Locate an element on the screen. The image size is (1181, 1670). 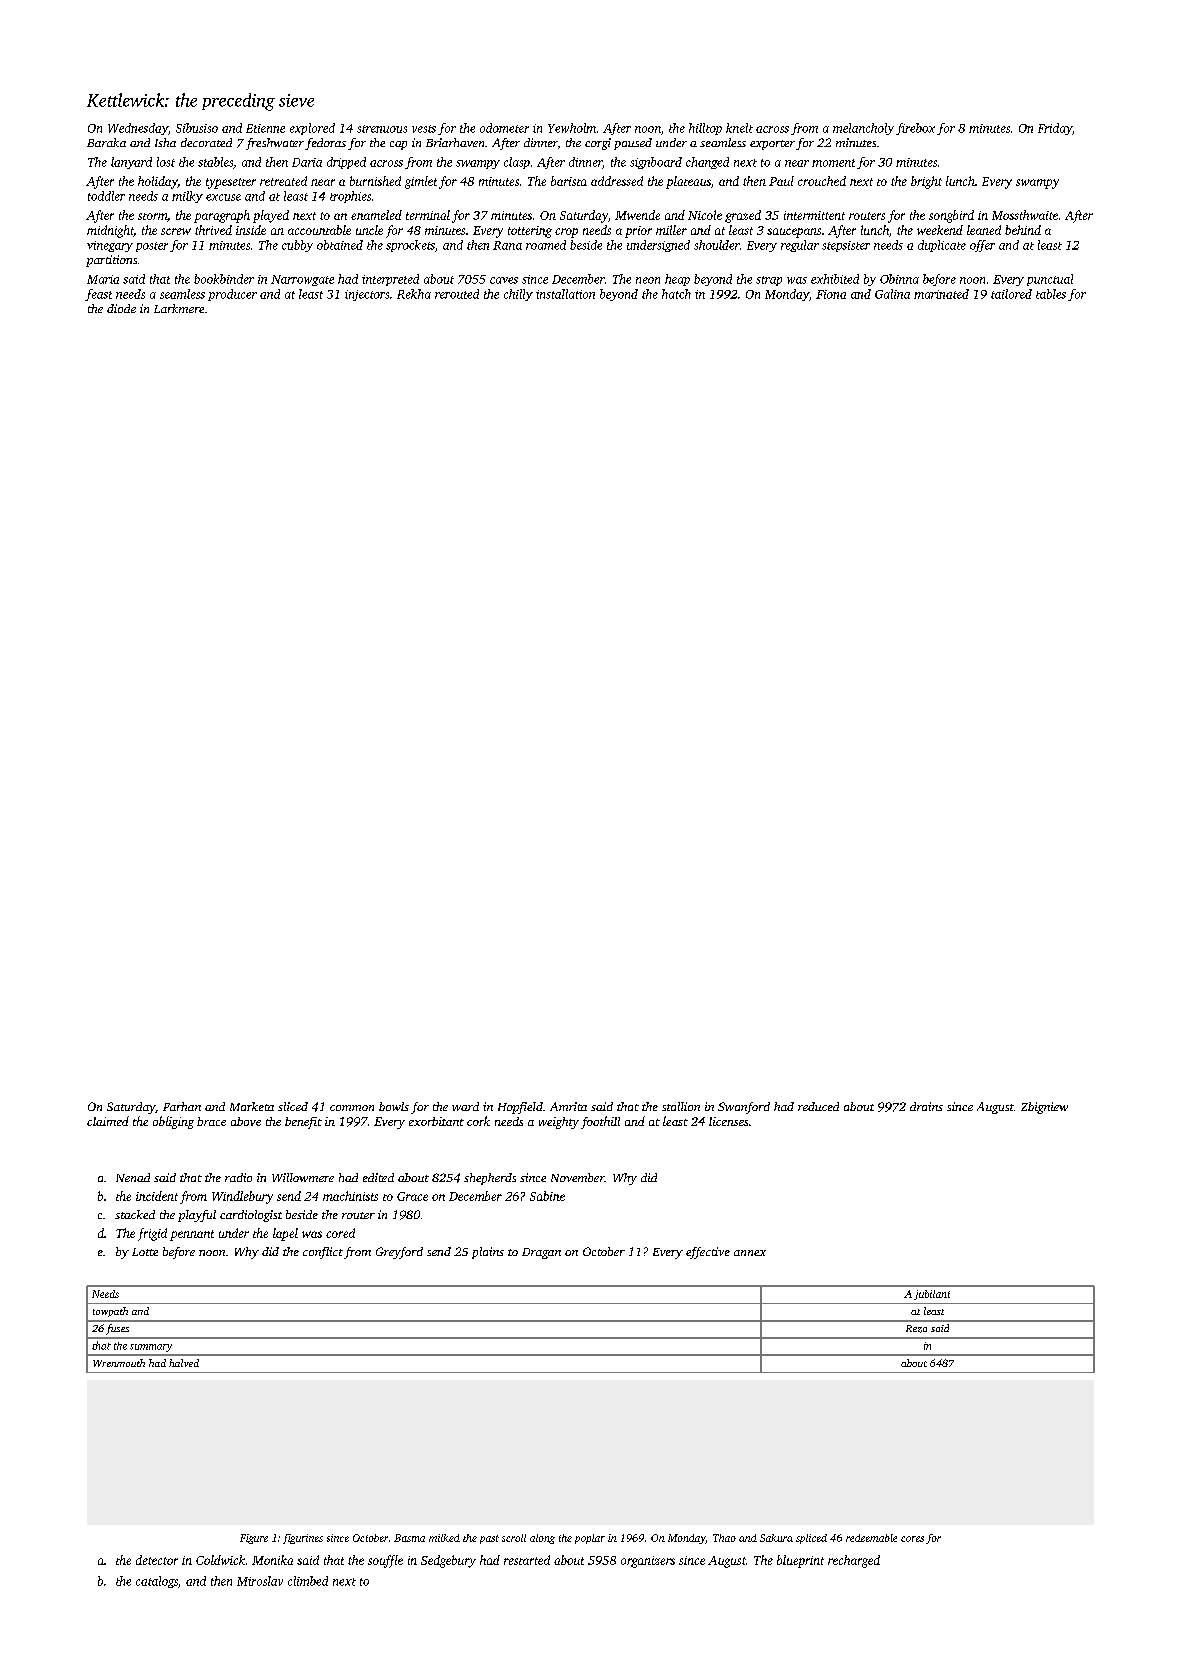
vests is located at coordinates (424, 129).
